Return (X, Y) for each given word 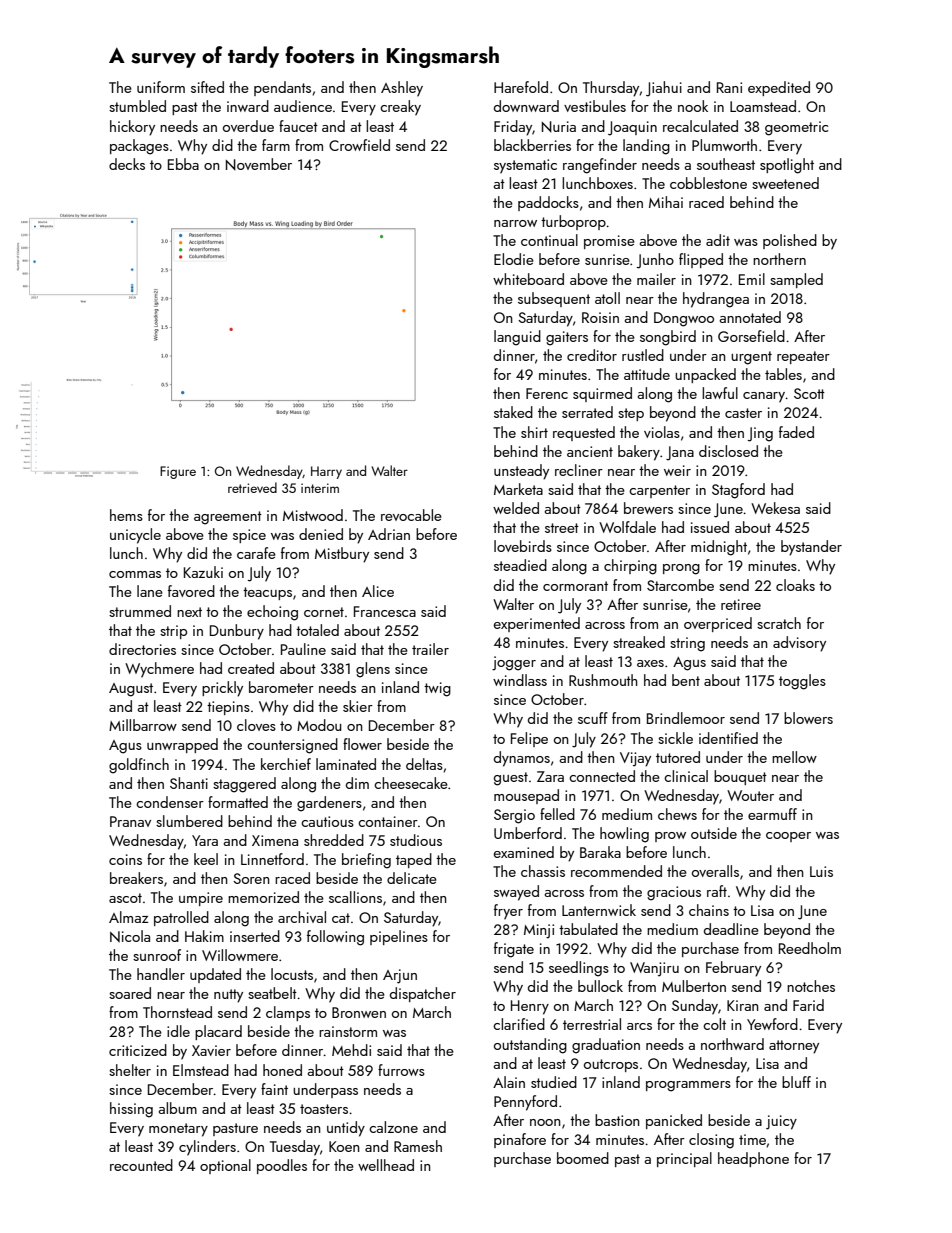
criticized (138, 1050)
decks (127, 164)
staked (513, 412)
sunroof (157, 955)
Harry (326, 472)
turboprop (573, 222)
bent (686, 680)
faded (796, 432)
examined (524, 852)
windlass (520, 680)
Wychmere (159, 670)
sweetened (785, 183)
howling (624, 835)
